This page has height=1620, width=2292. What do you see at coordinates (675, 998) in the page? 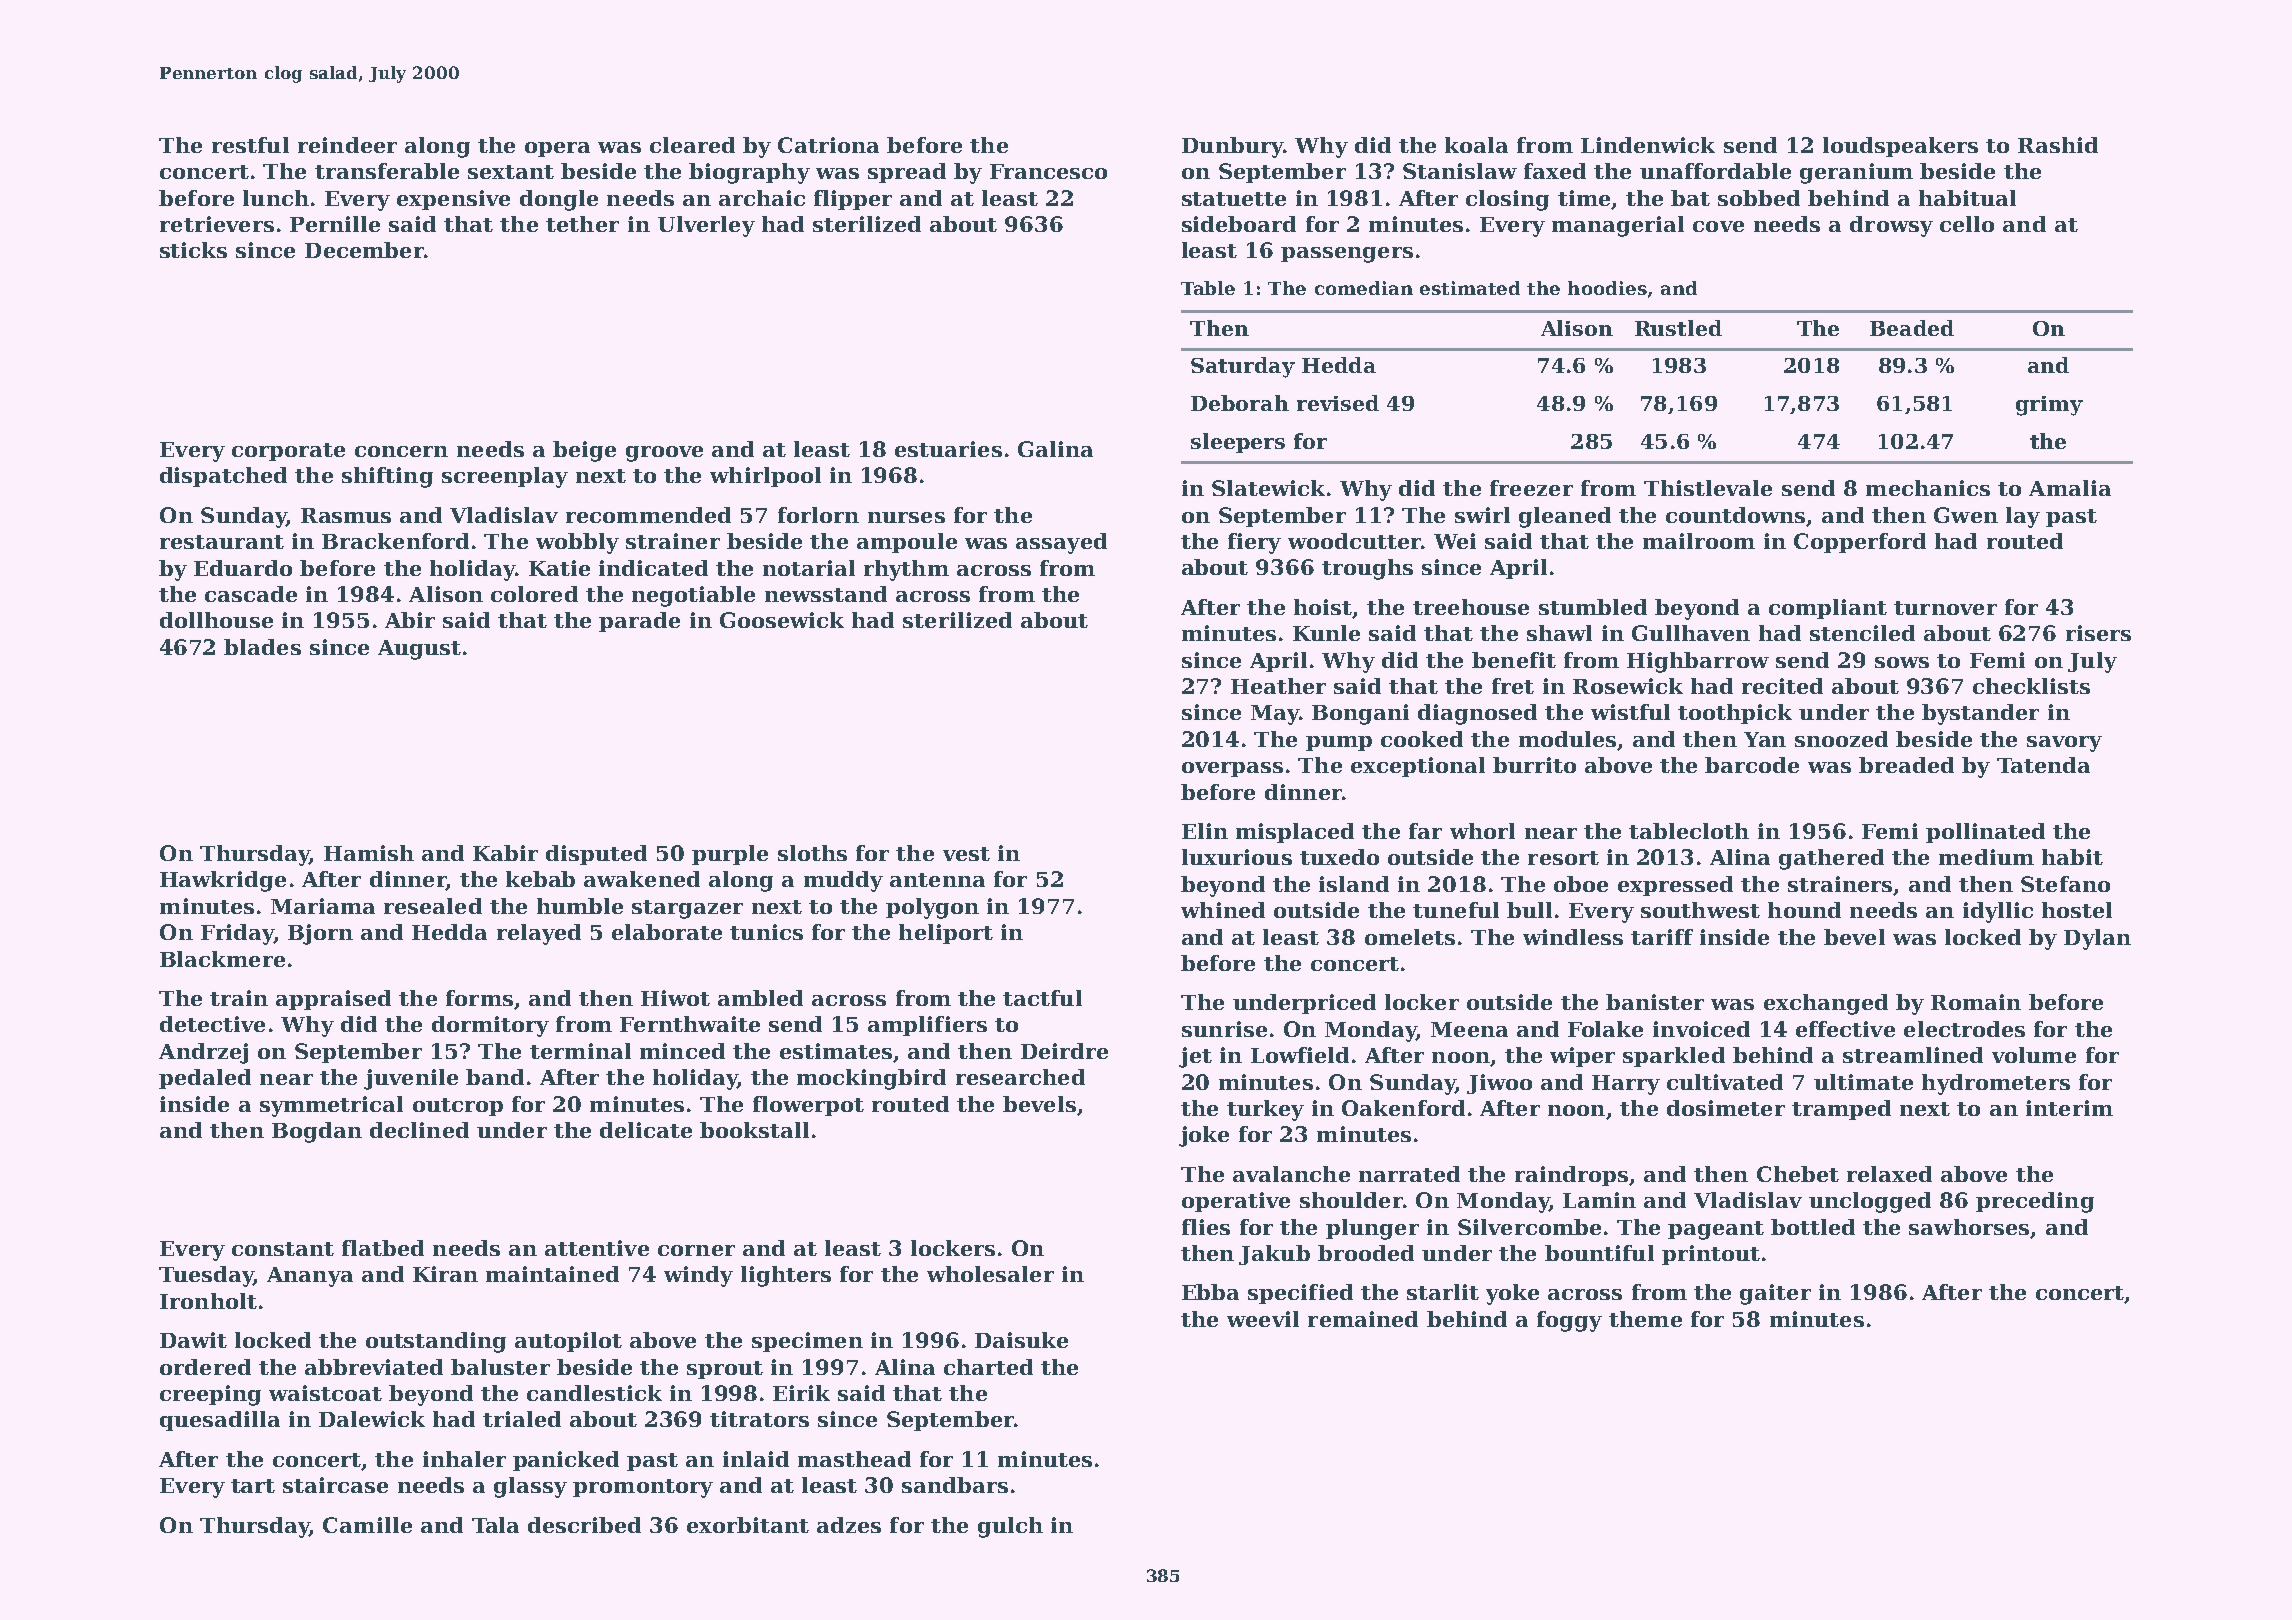
I see `Hiwot` at bounding box center [675, 998].
